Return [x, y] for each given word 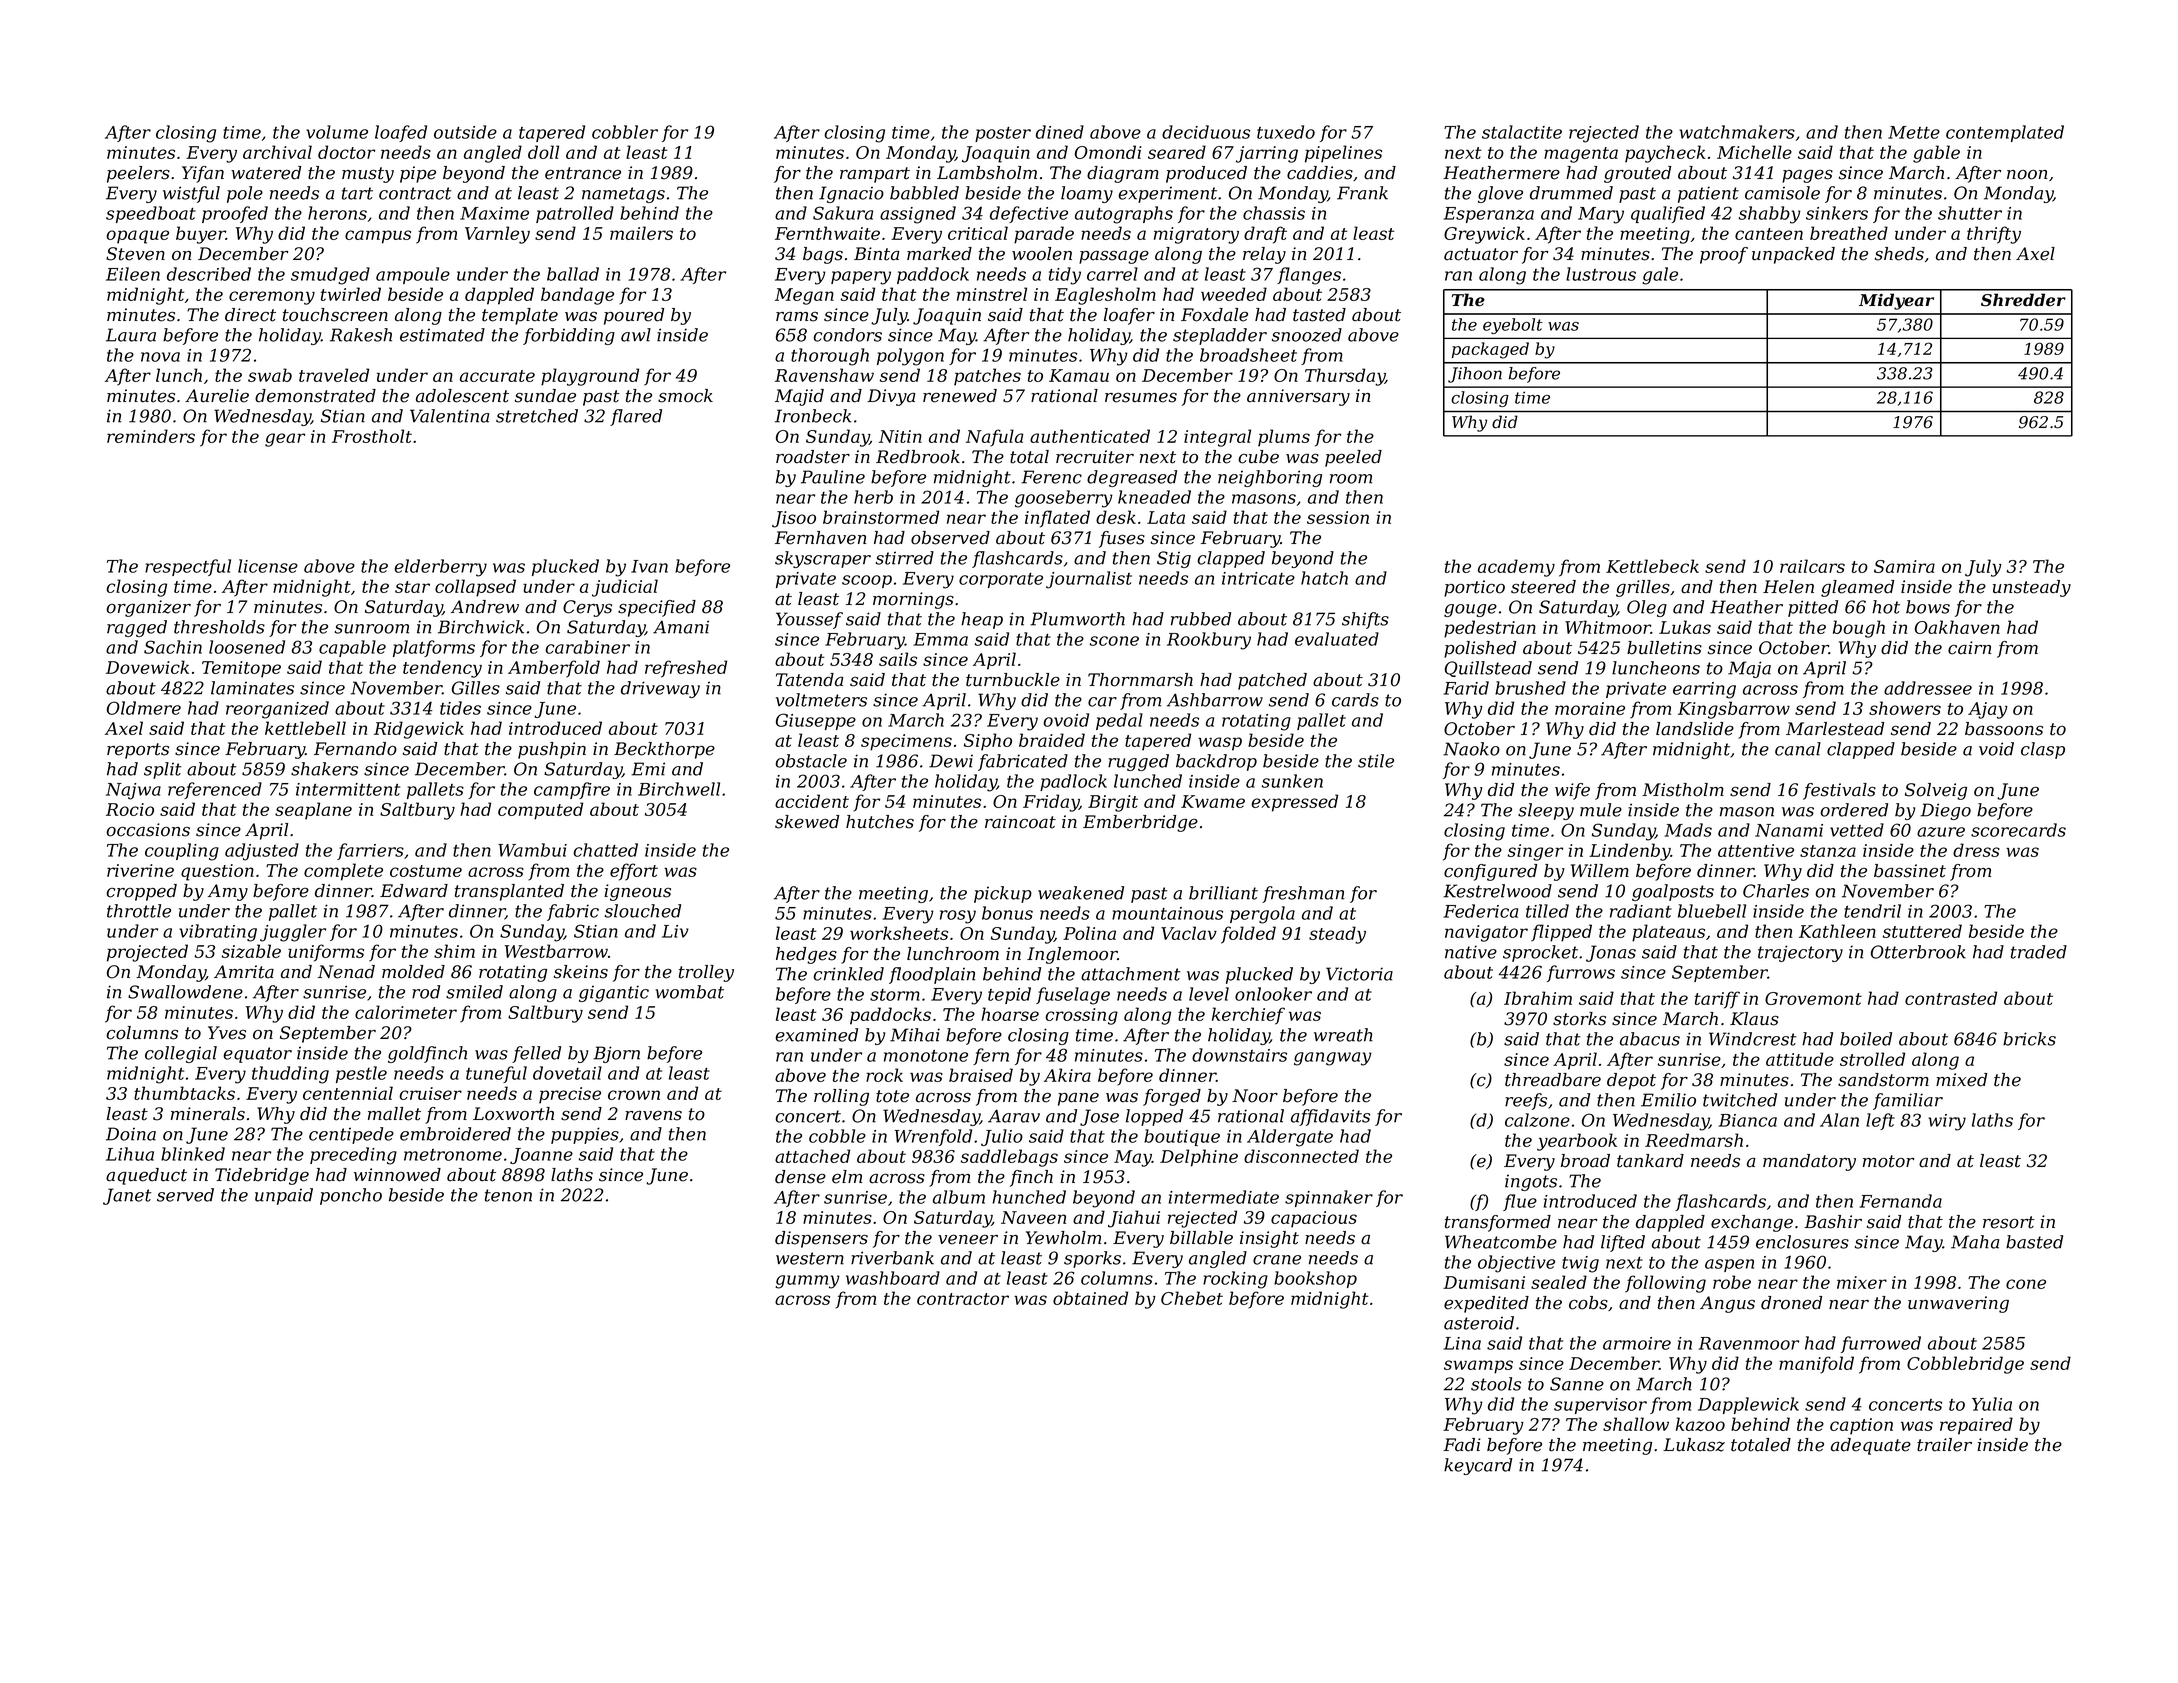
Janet [127, 1196]
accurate [497, 376]
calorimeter [406, 1012]
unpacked [1793, 255]
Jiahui [1134, 1219]
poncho [351, 1196]
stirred [905, 558]
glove [1500, 194]
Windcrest [1753, 1039]
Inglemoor [1072, 955]
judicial [625, 588]
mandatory [1809, 1162]
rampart [875, 175]
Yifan [203, 174]
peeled [1353, 458]
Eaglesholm [1105, 296]
